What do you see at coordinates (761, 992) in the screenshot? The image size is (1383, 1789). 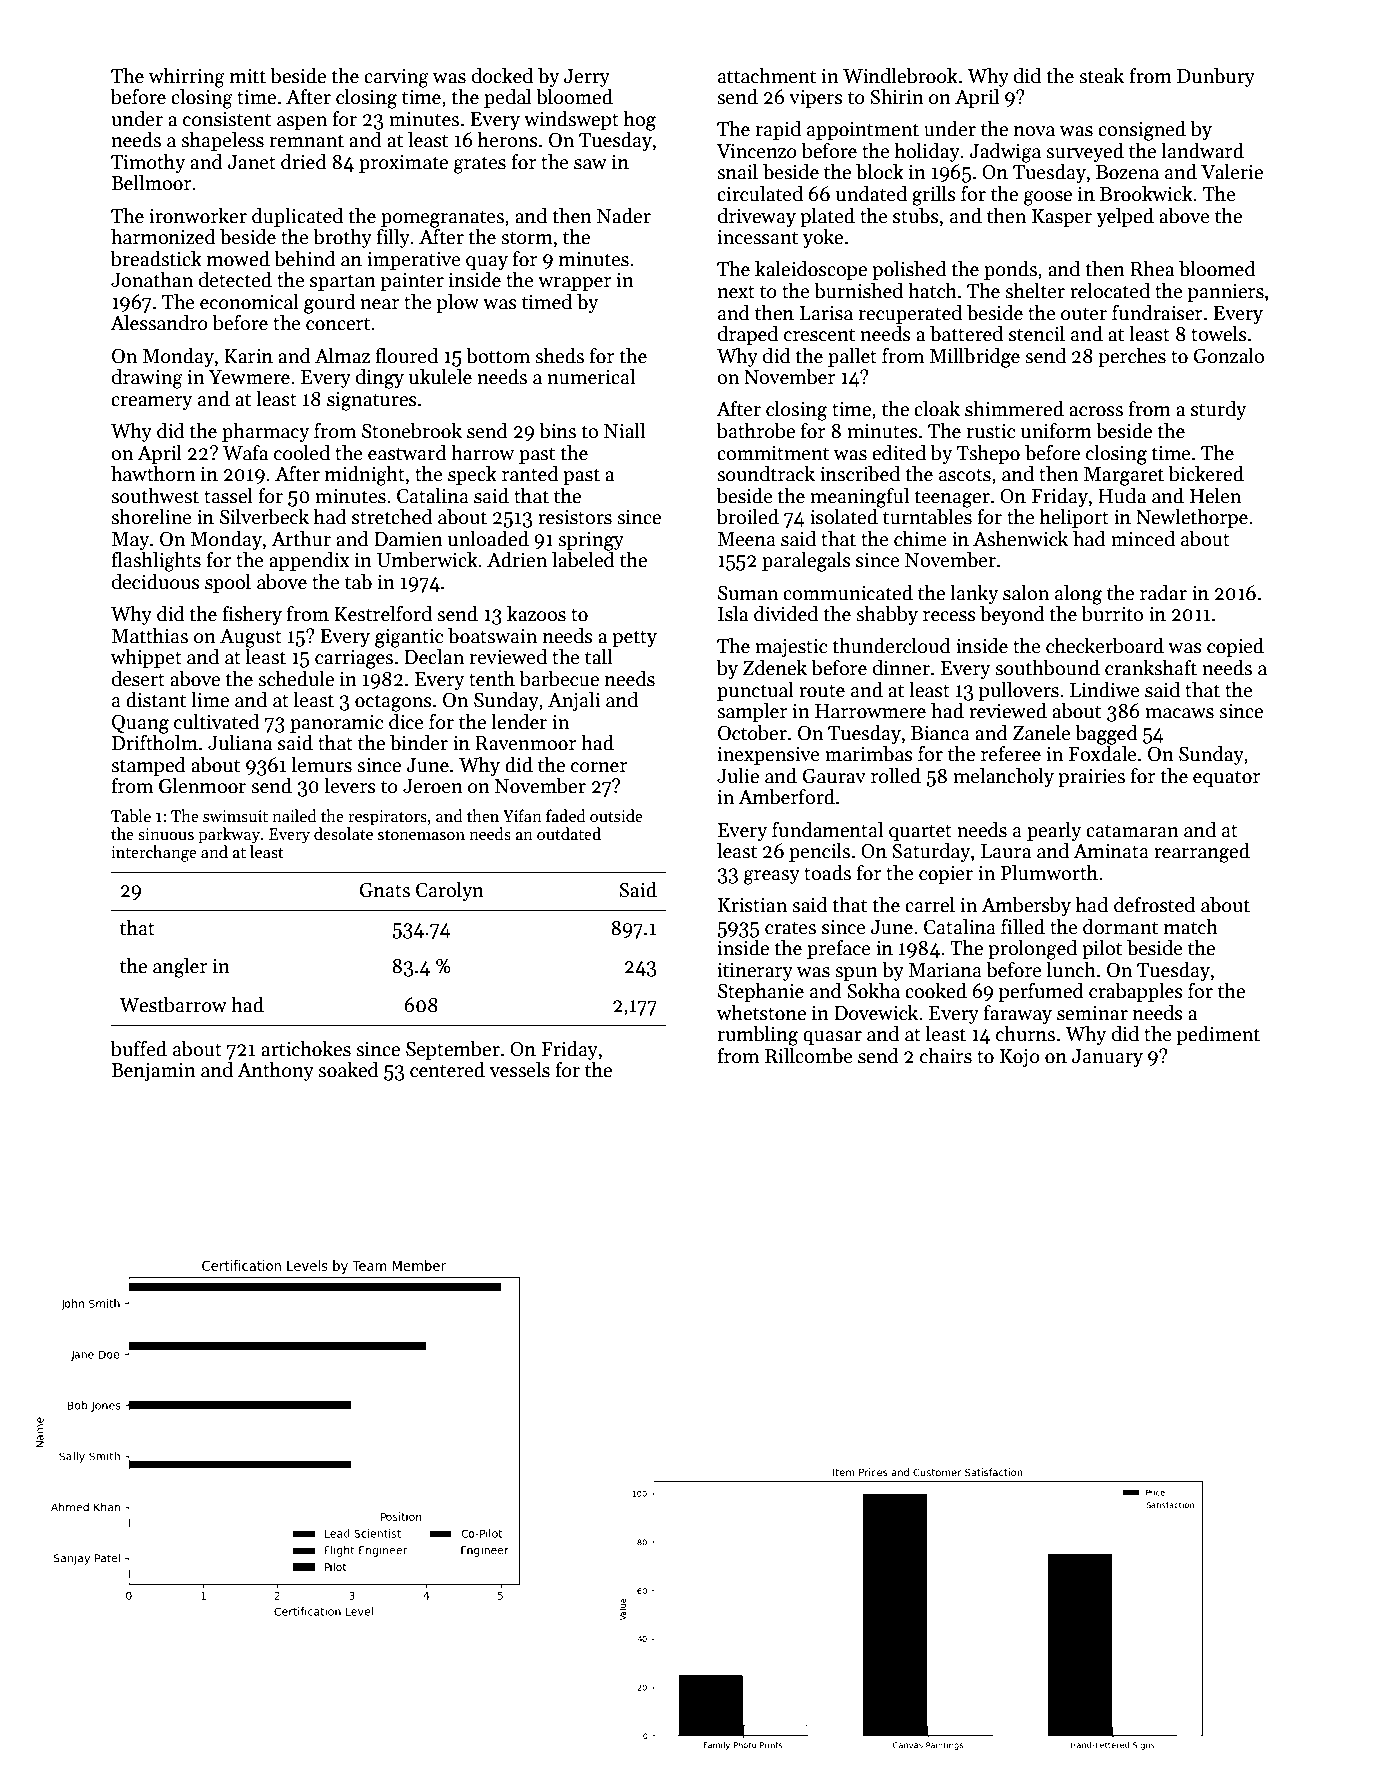 I see `Stephanie` at bounding box center [761, 992].
